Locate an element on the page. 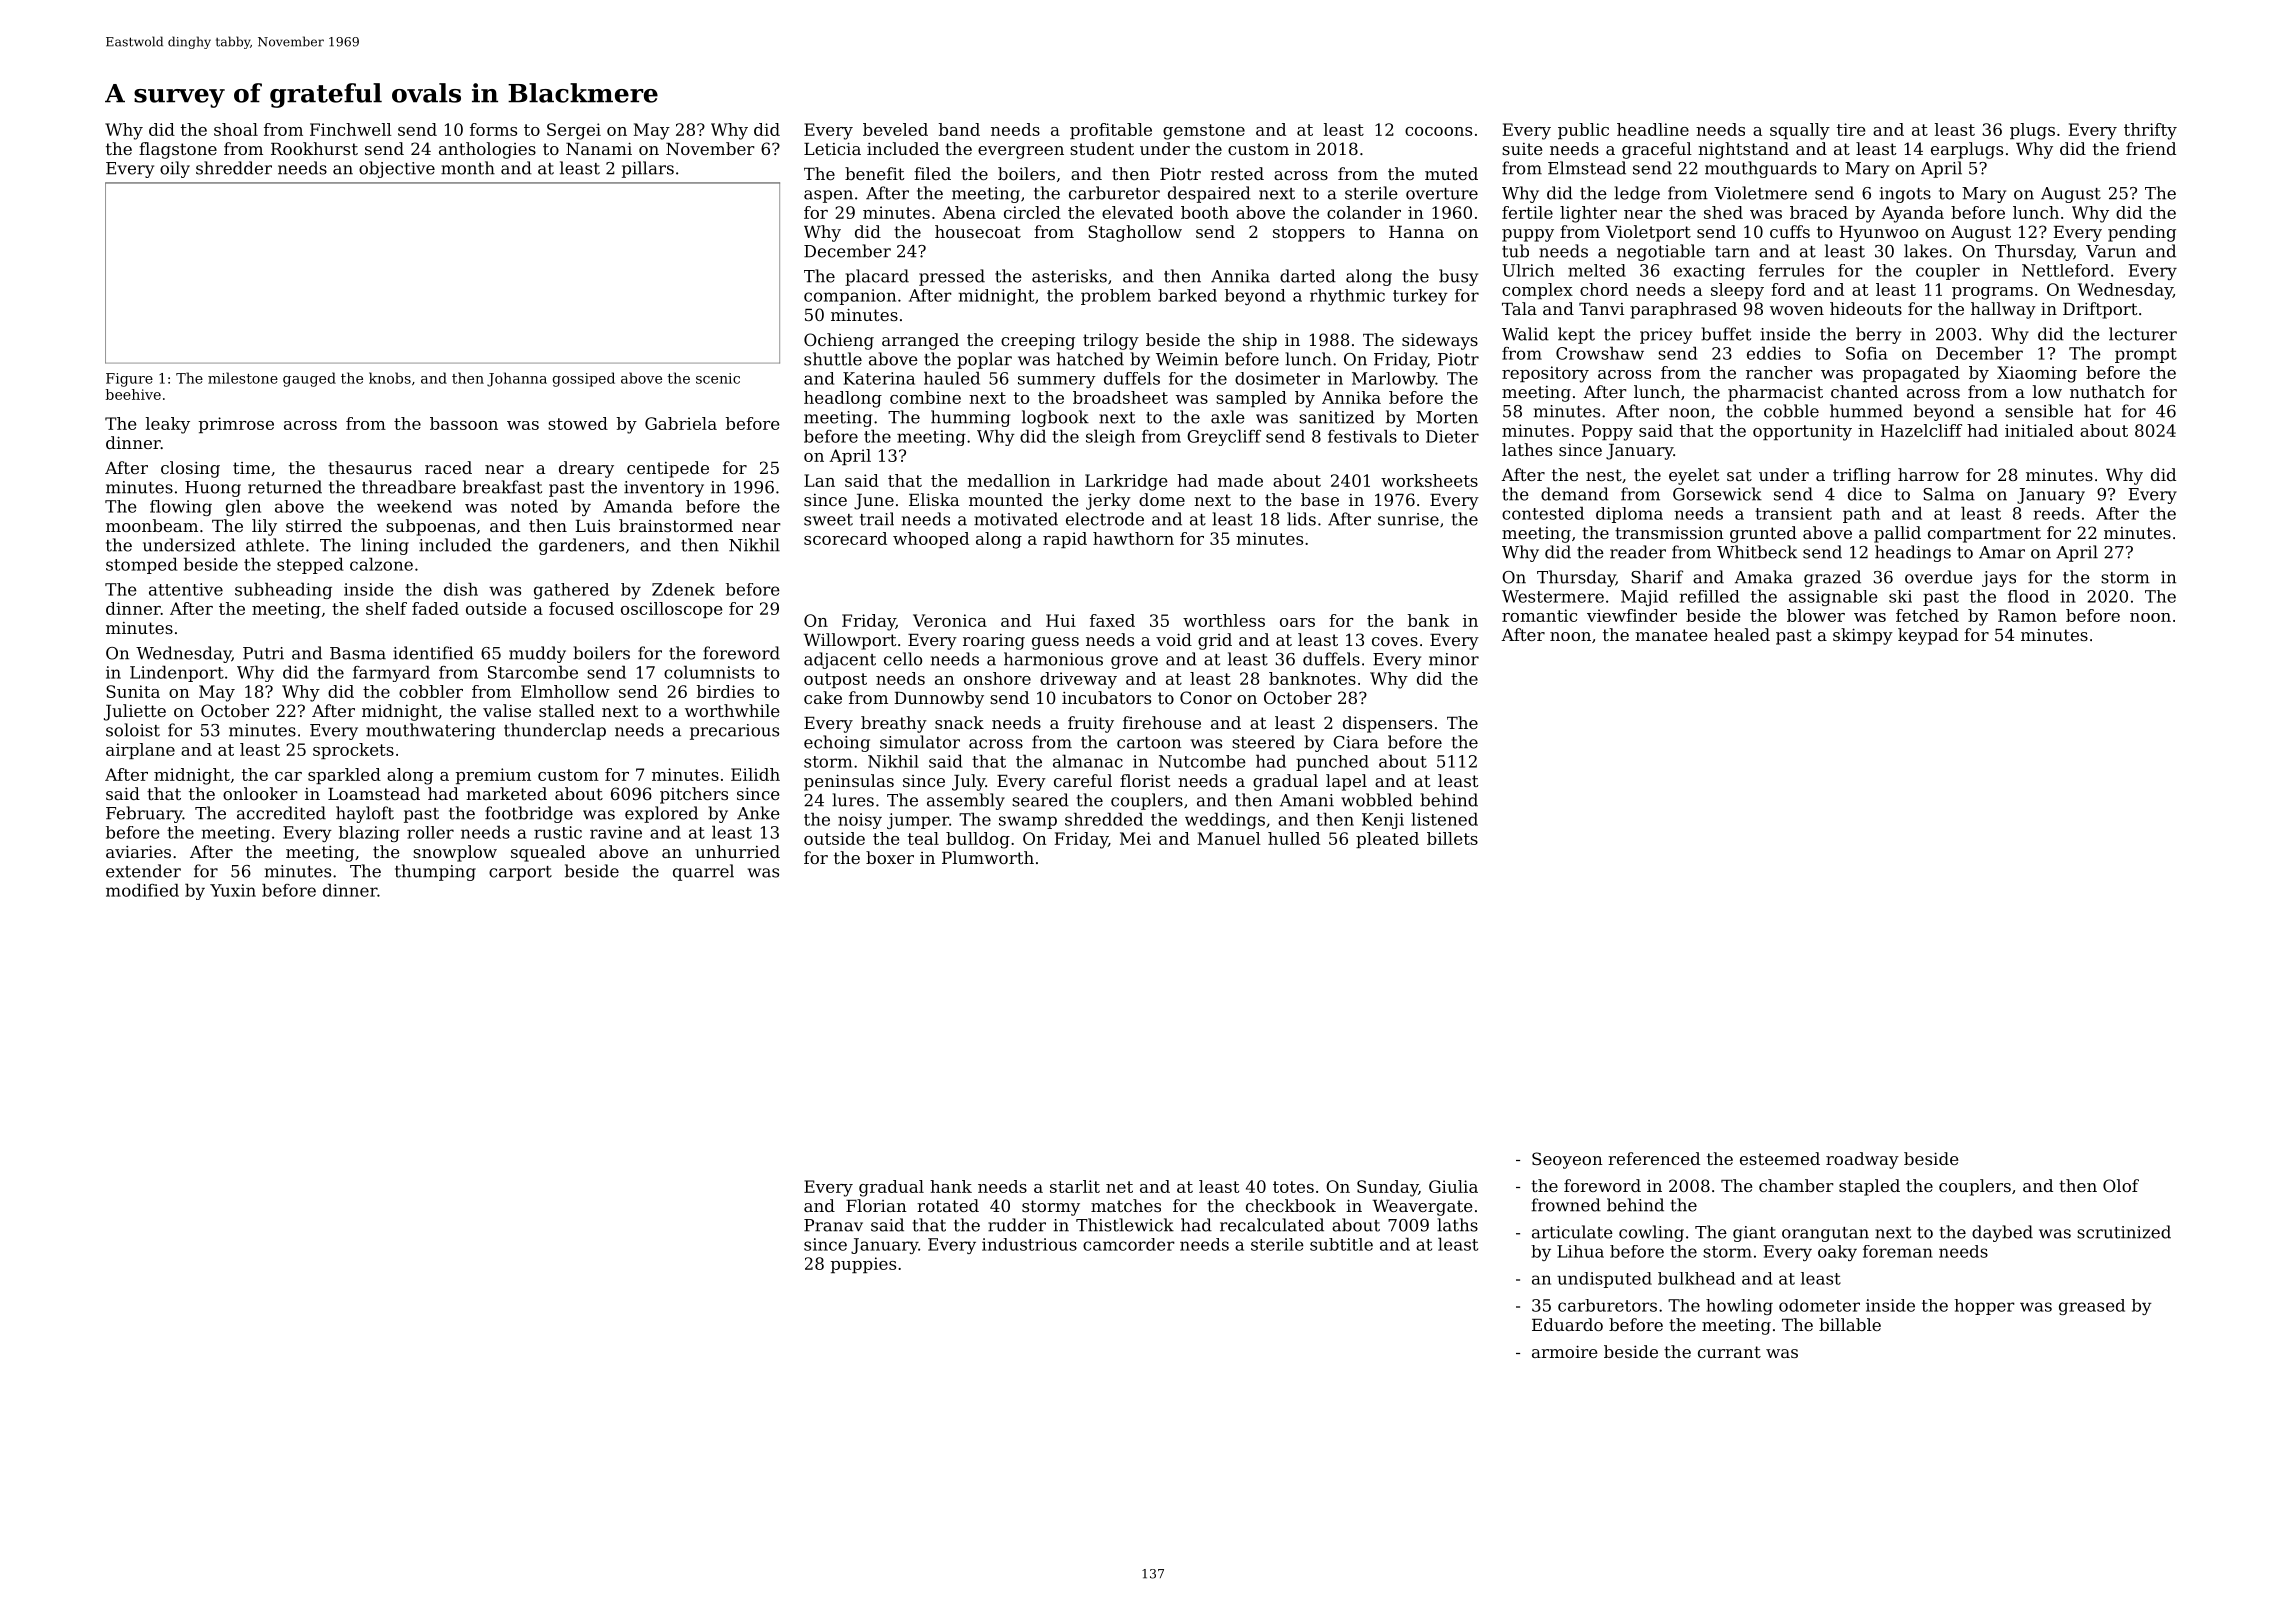  currant is located at coordinates (1729, 1352).
